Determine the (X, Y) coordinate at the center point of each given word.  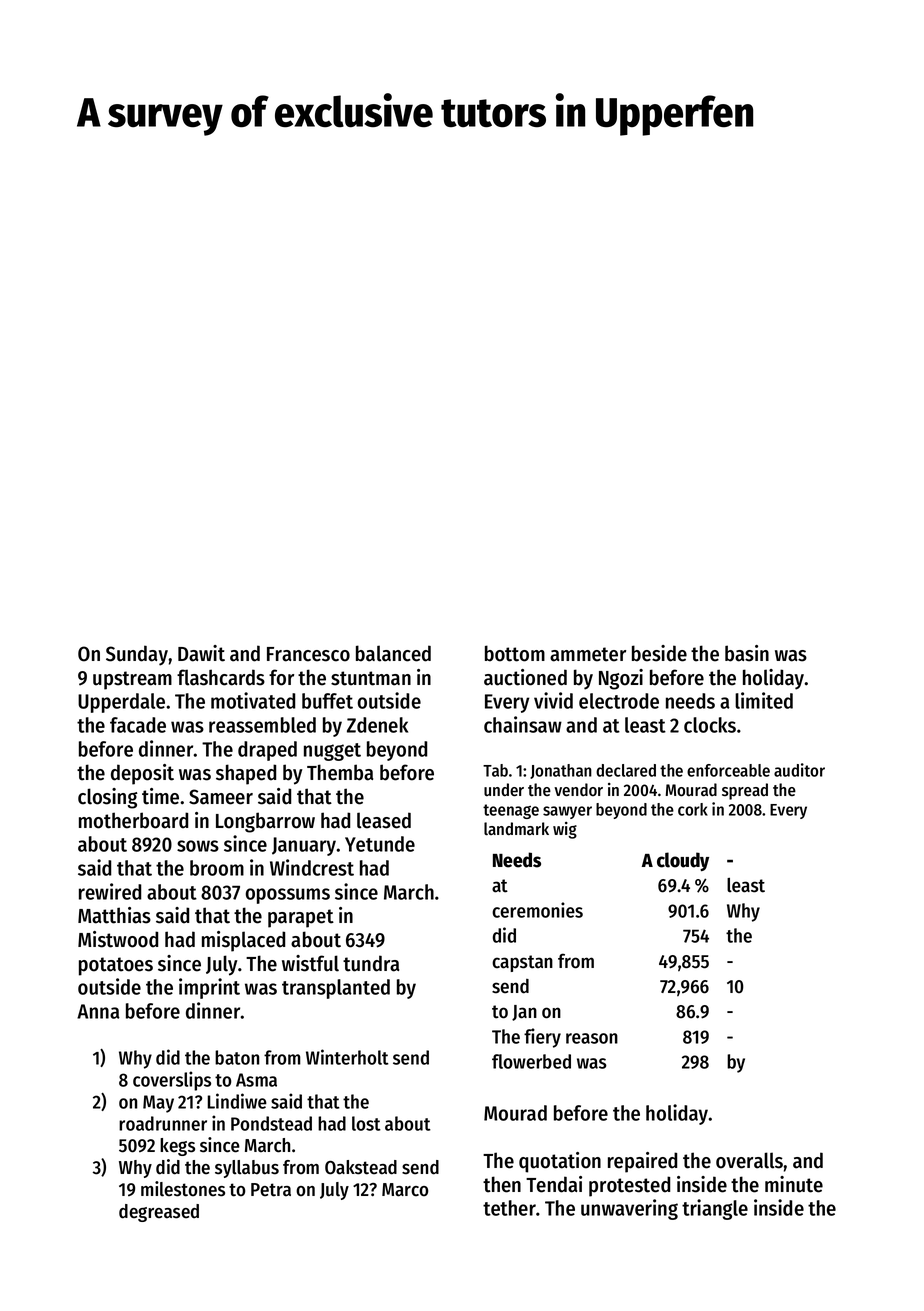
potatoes (116, 966)
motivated (253, 700)
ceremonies (537, 910)
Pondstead (271, 1123)
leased (384, 820)
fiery (542, 1038)
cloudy (683, 861)
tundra (371, 963)
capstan (522, 963)
